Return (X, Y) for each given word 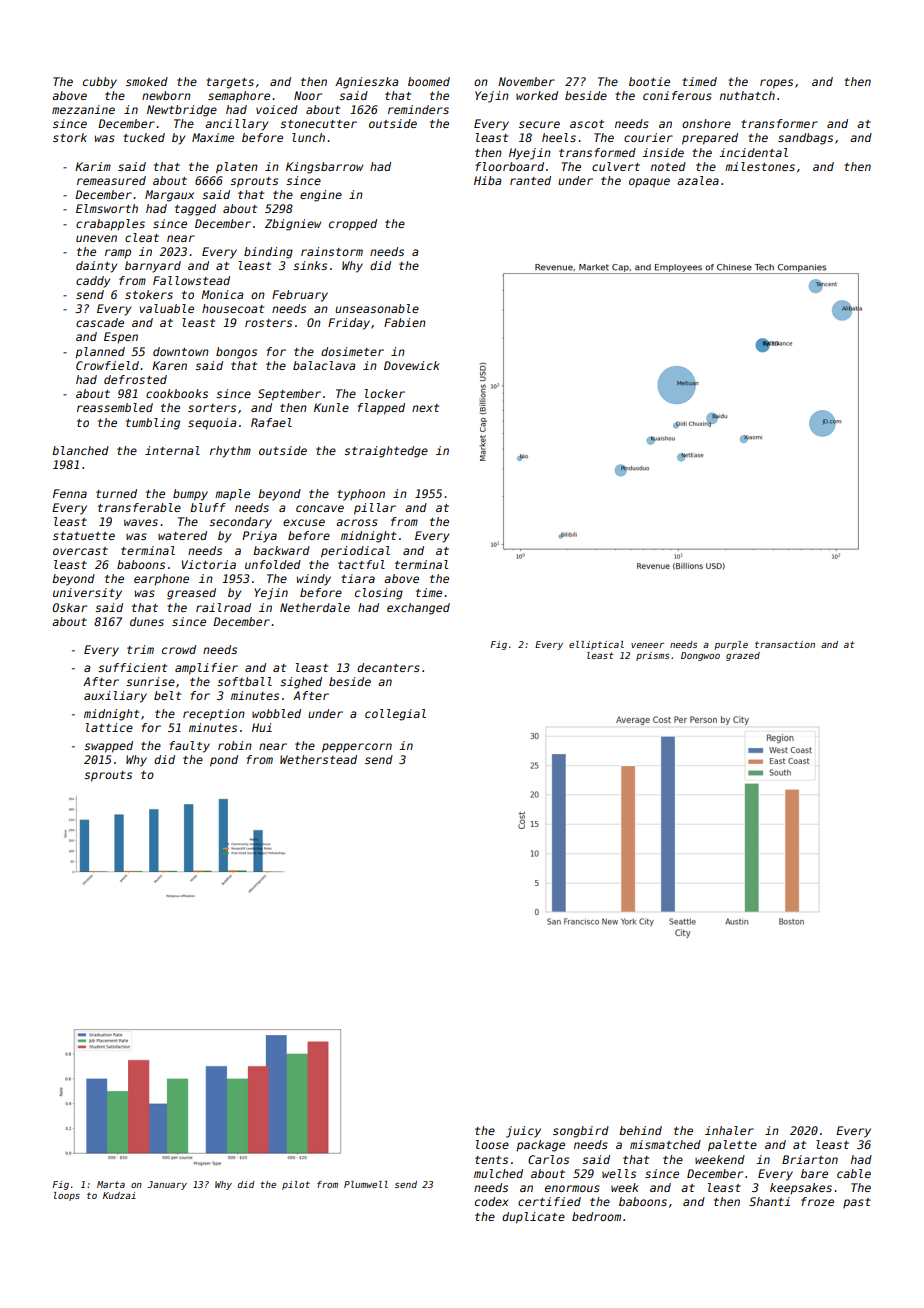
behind (640, 1130)
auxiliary (115, 697)
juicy (523, 1132)
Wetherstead (318, 759)
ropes (776, 84)
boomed (429, 81)
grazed (743, 656)
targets (230, 83)
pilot (296, 1185)
